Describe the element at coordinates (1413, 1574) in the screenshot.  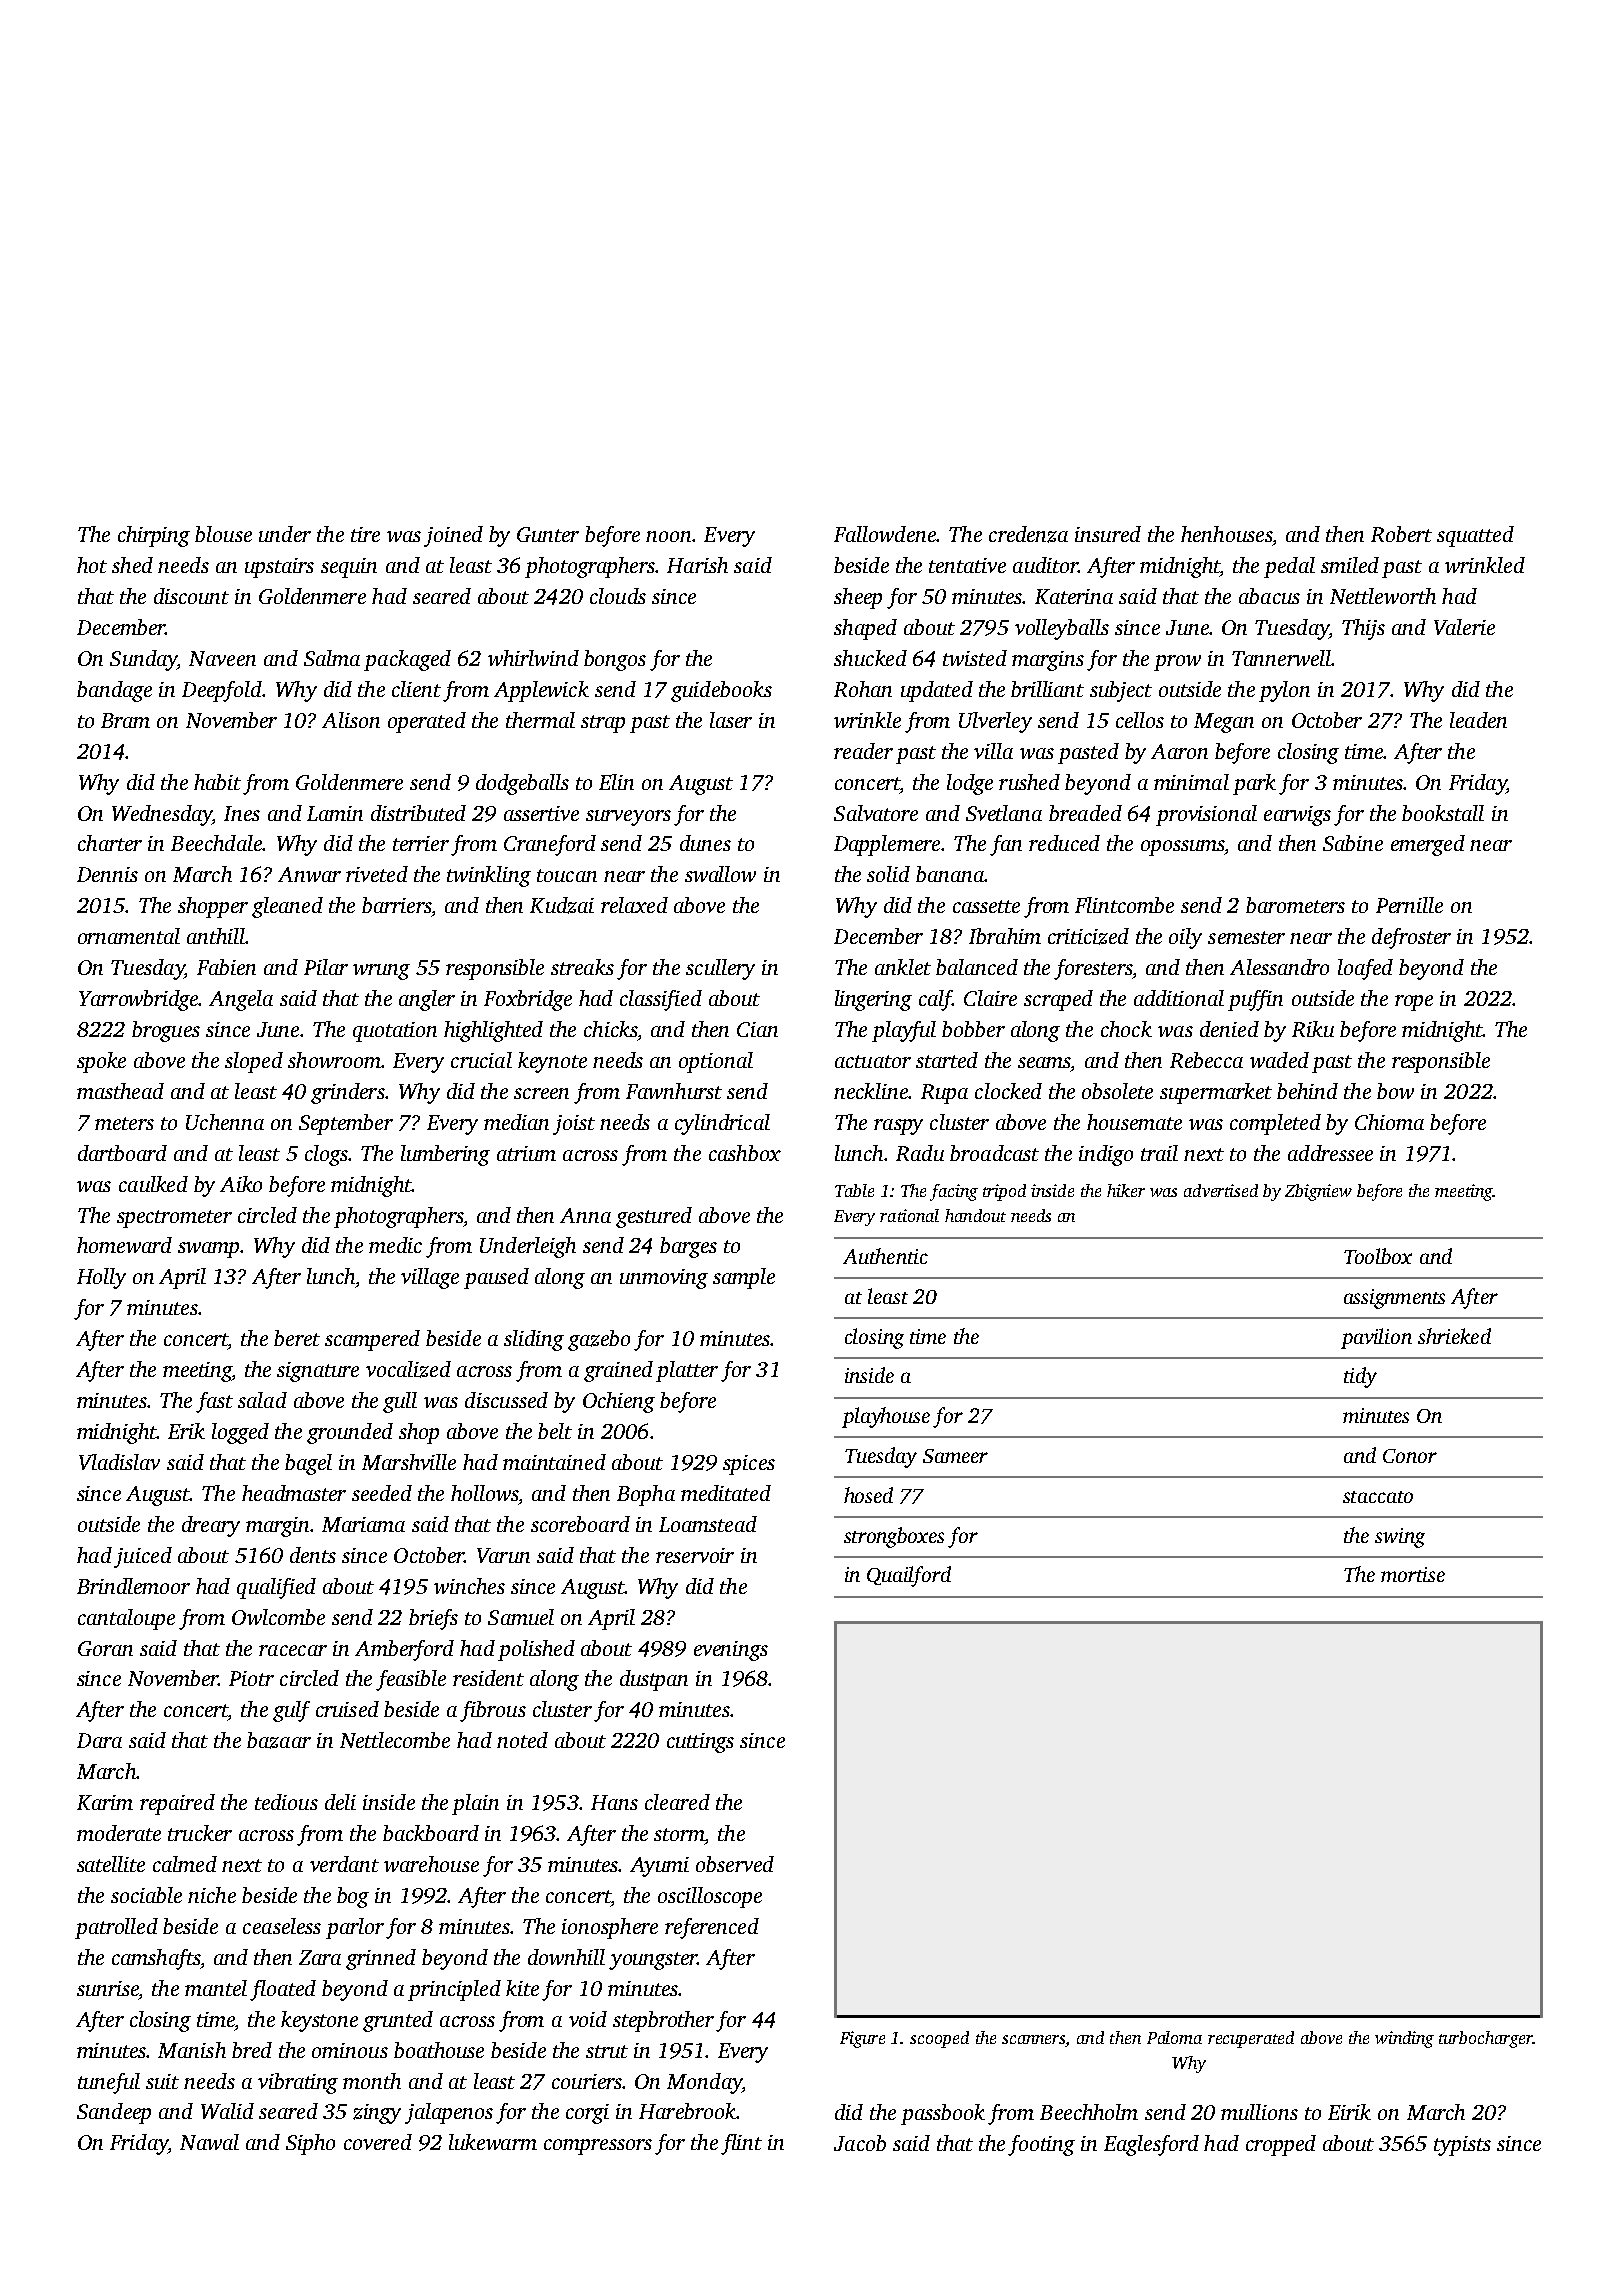
I see `mortise` at that location.
